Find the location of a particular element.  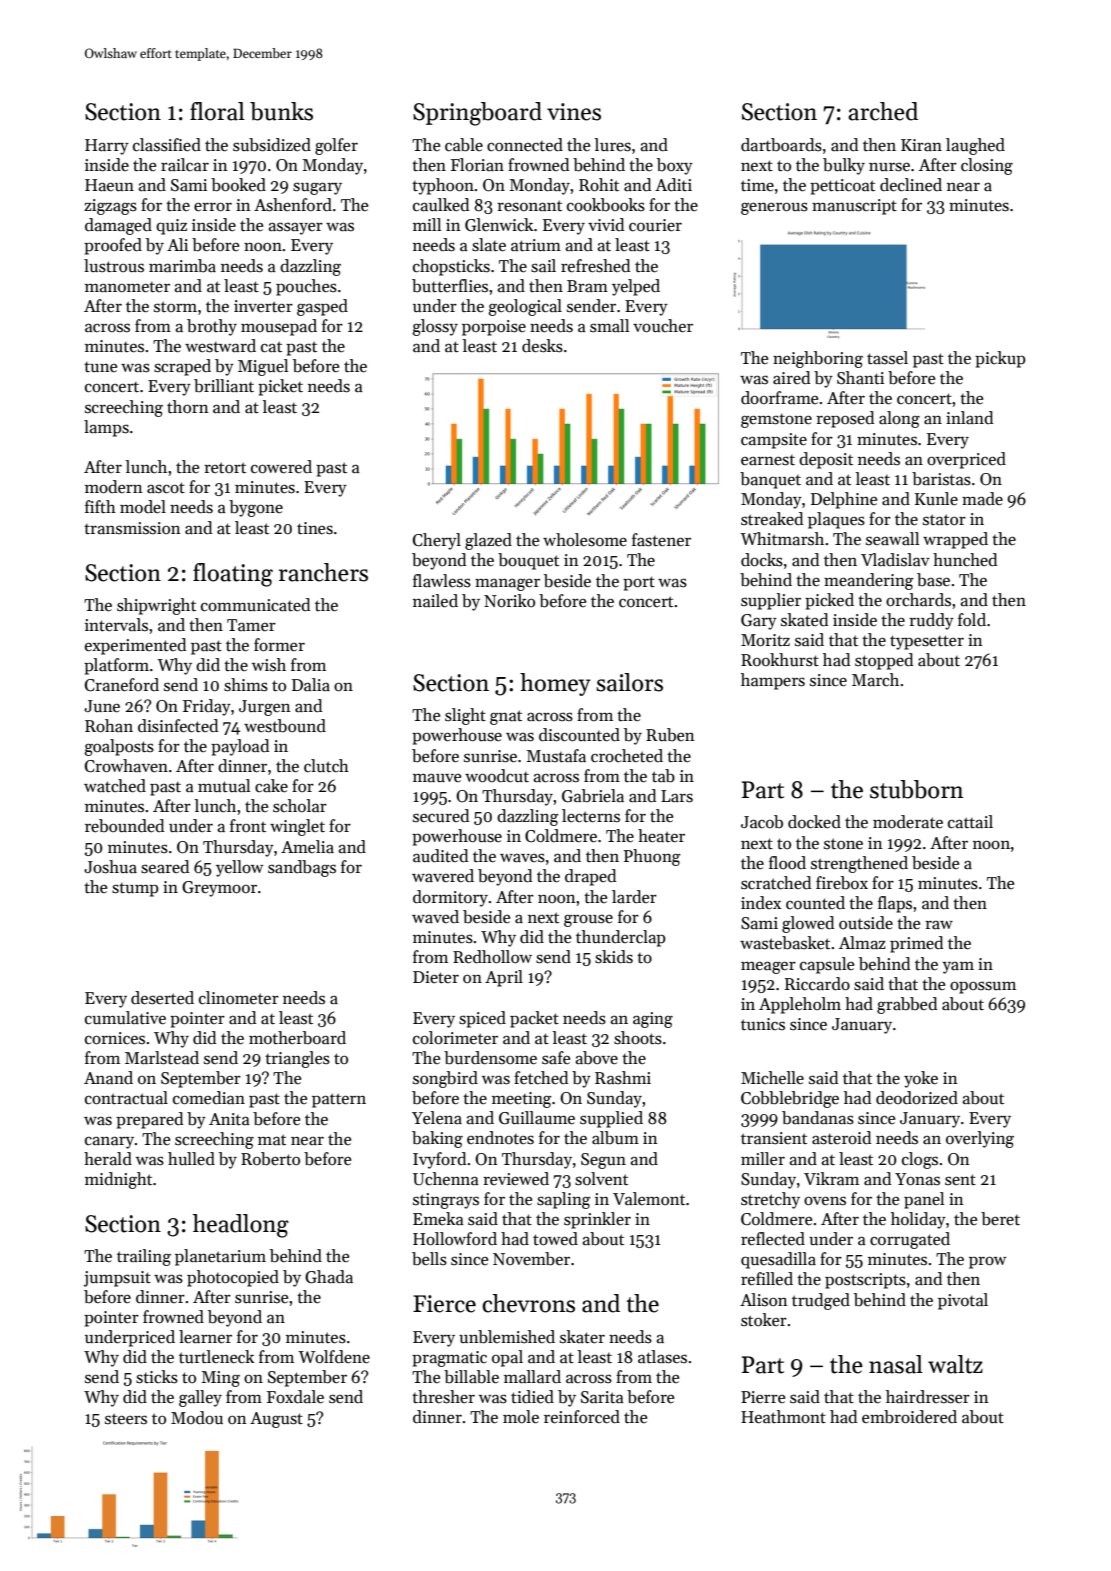

arched is located at coordinates (883, 111).
